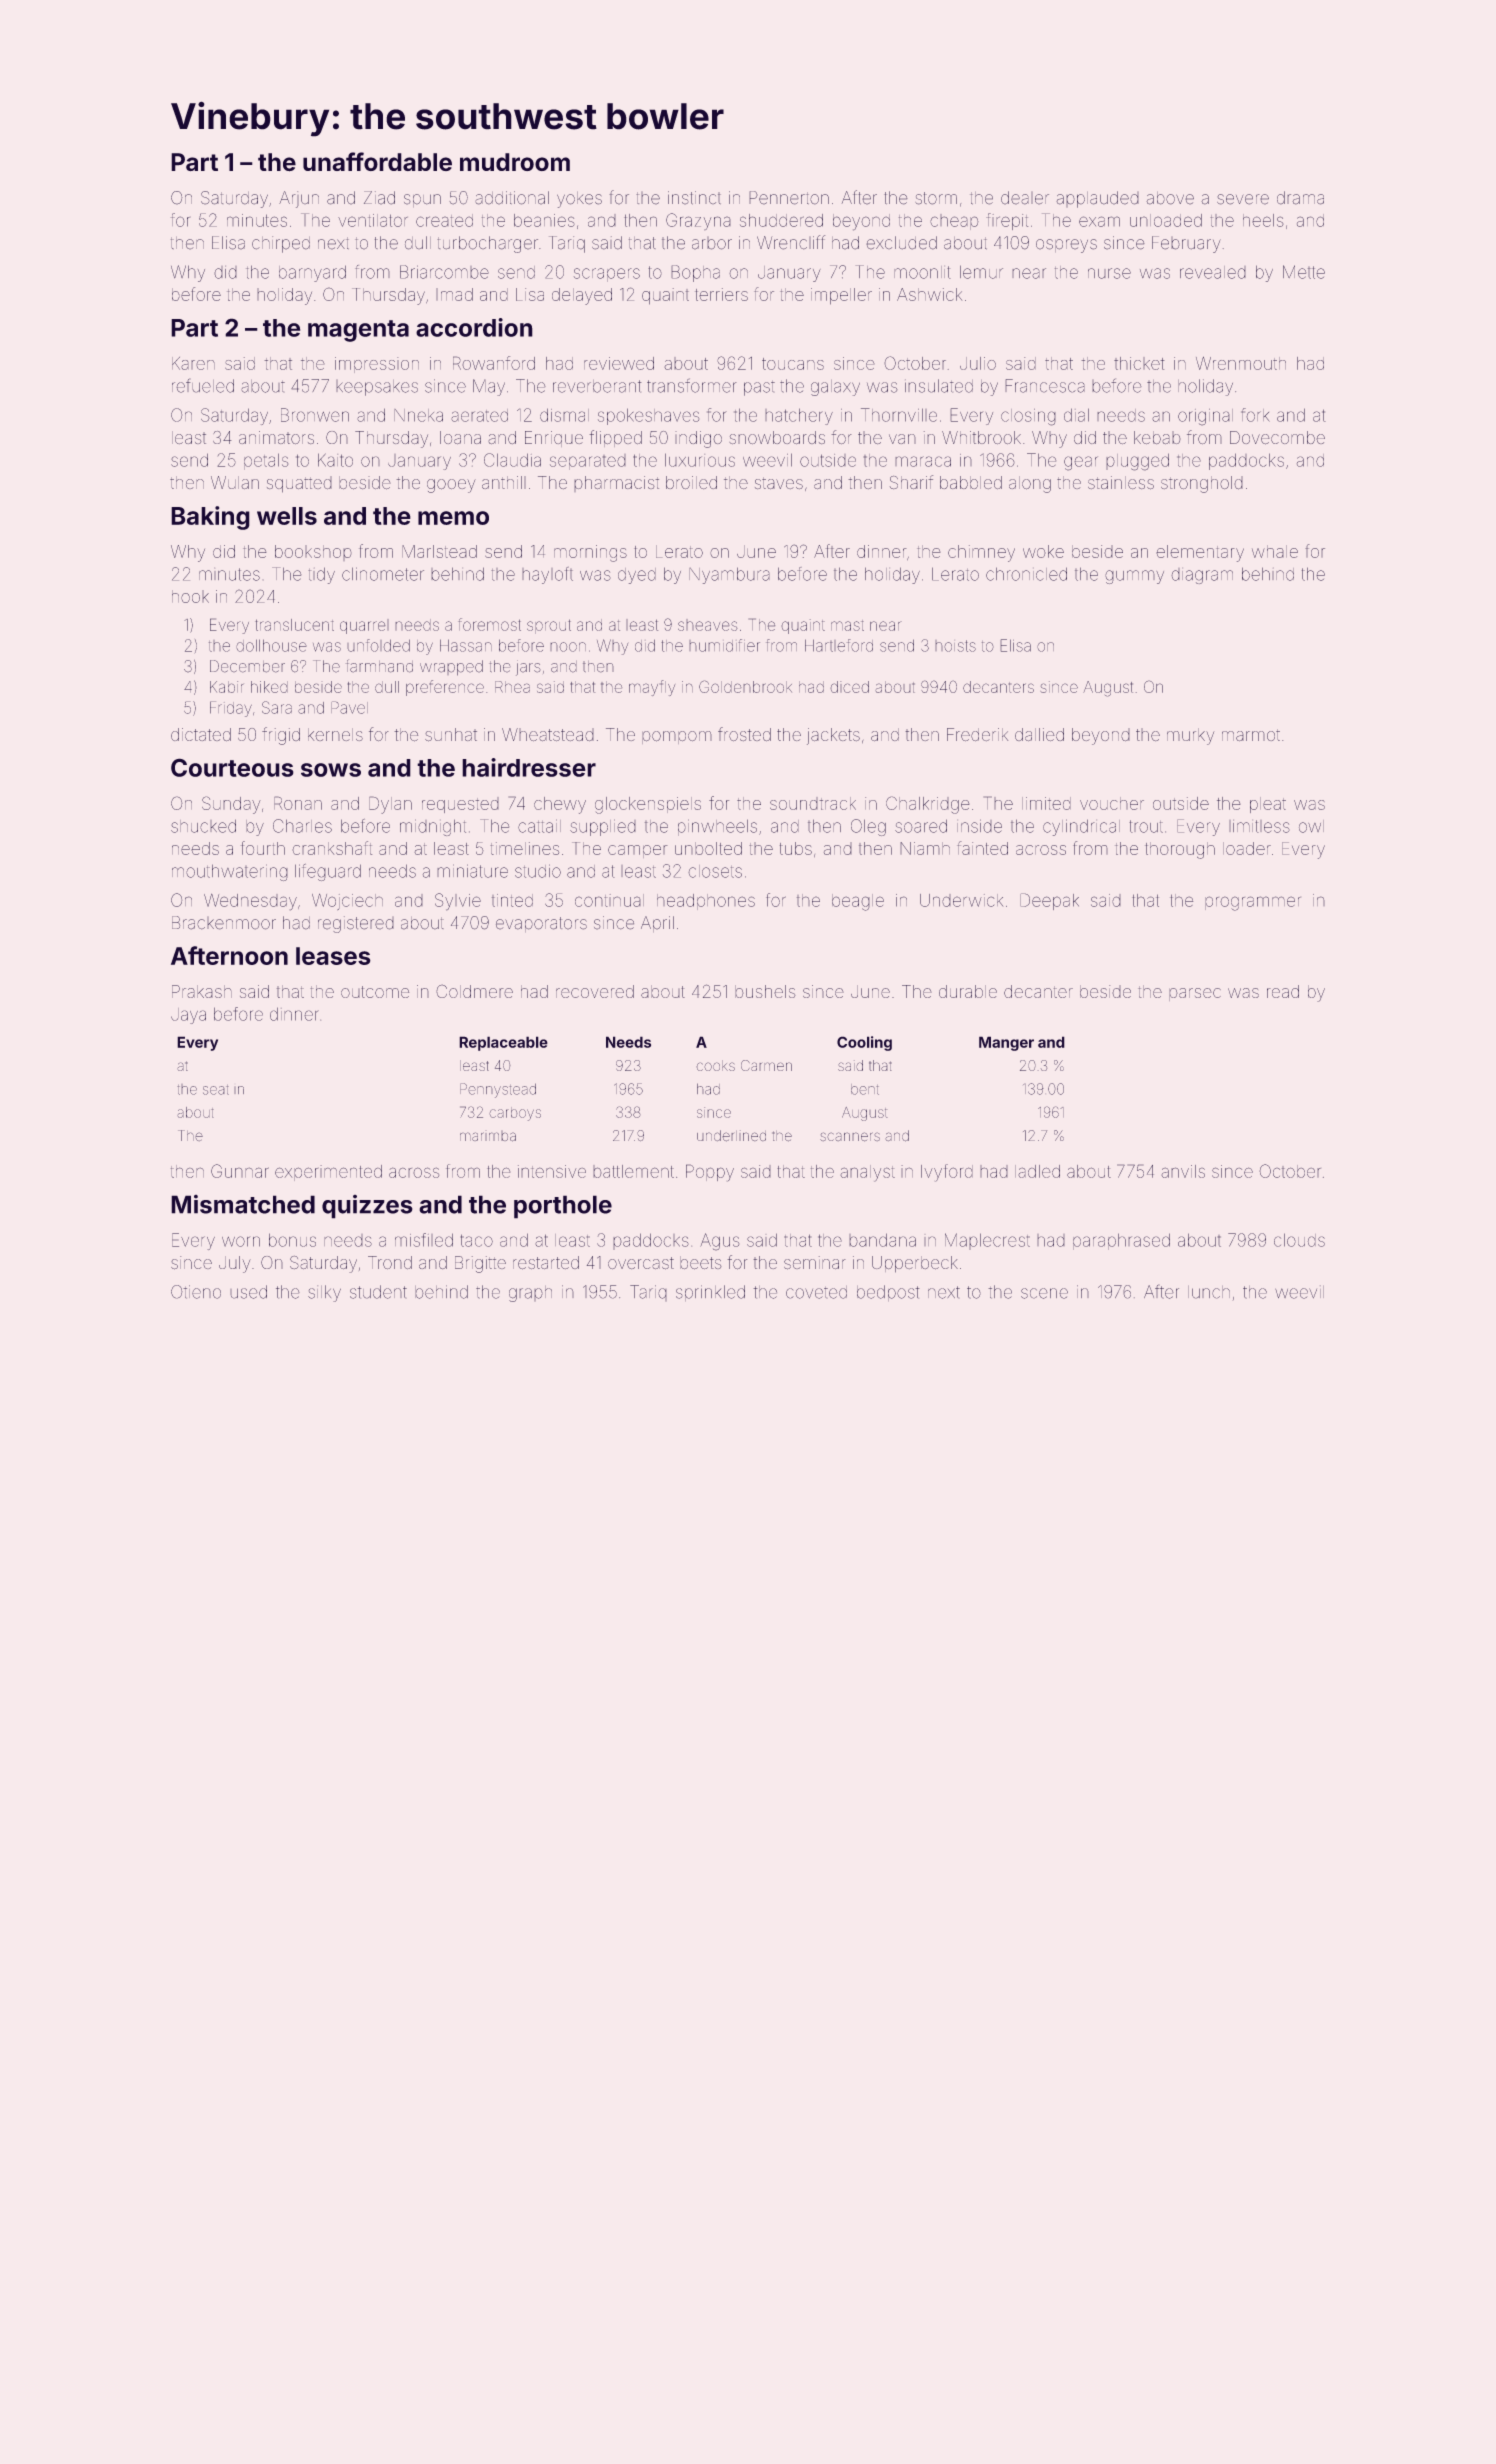 The height and width of the image is (2464, 1496). I want to click on shuddered, so click(781, 220).
